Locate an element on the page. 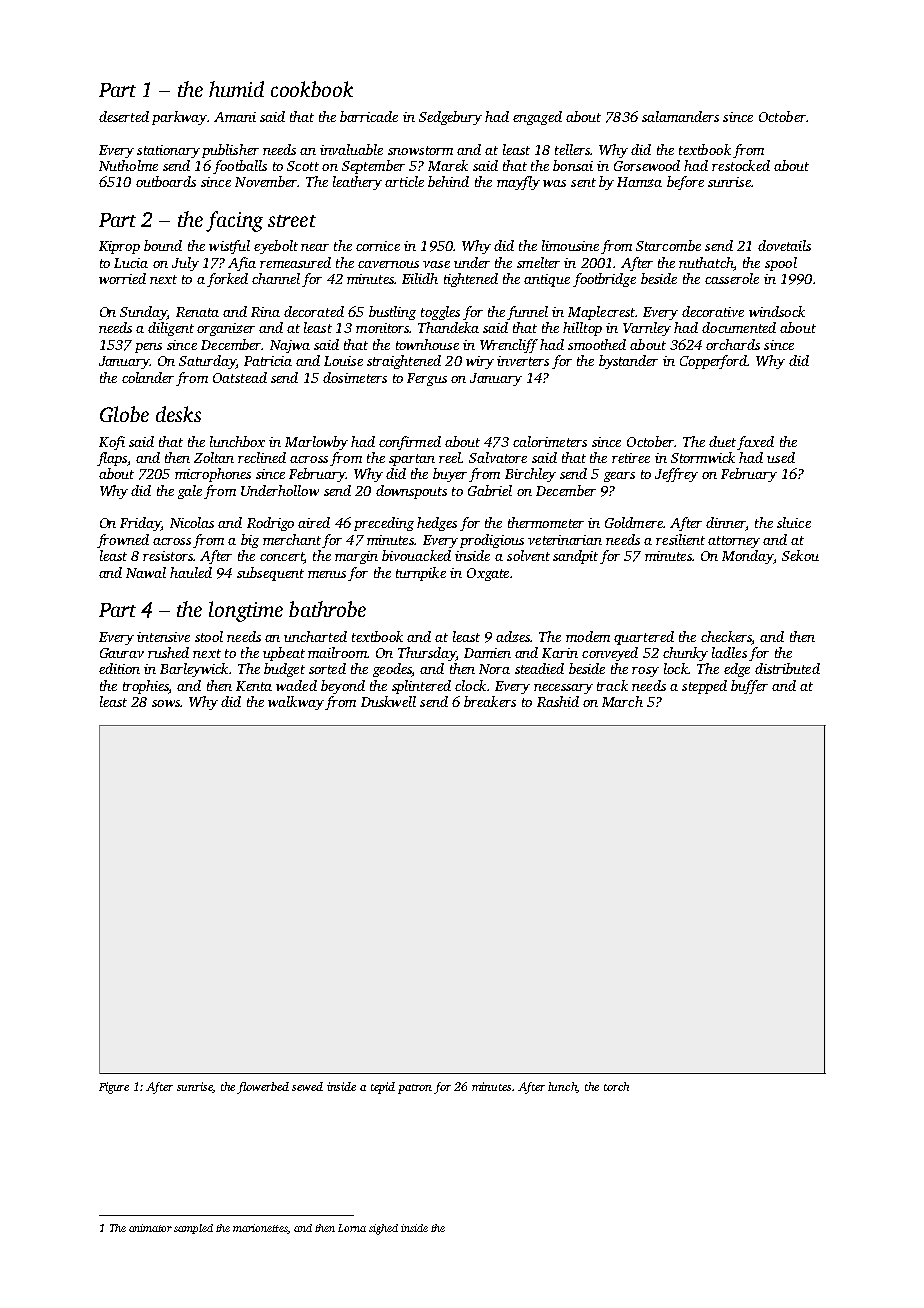  stepped is located at coordinates (704, 687).
